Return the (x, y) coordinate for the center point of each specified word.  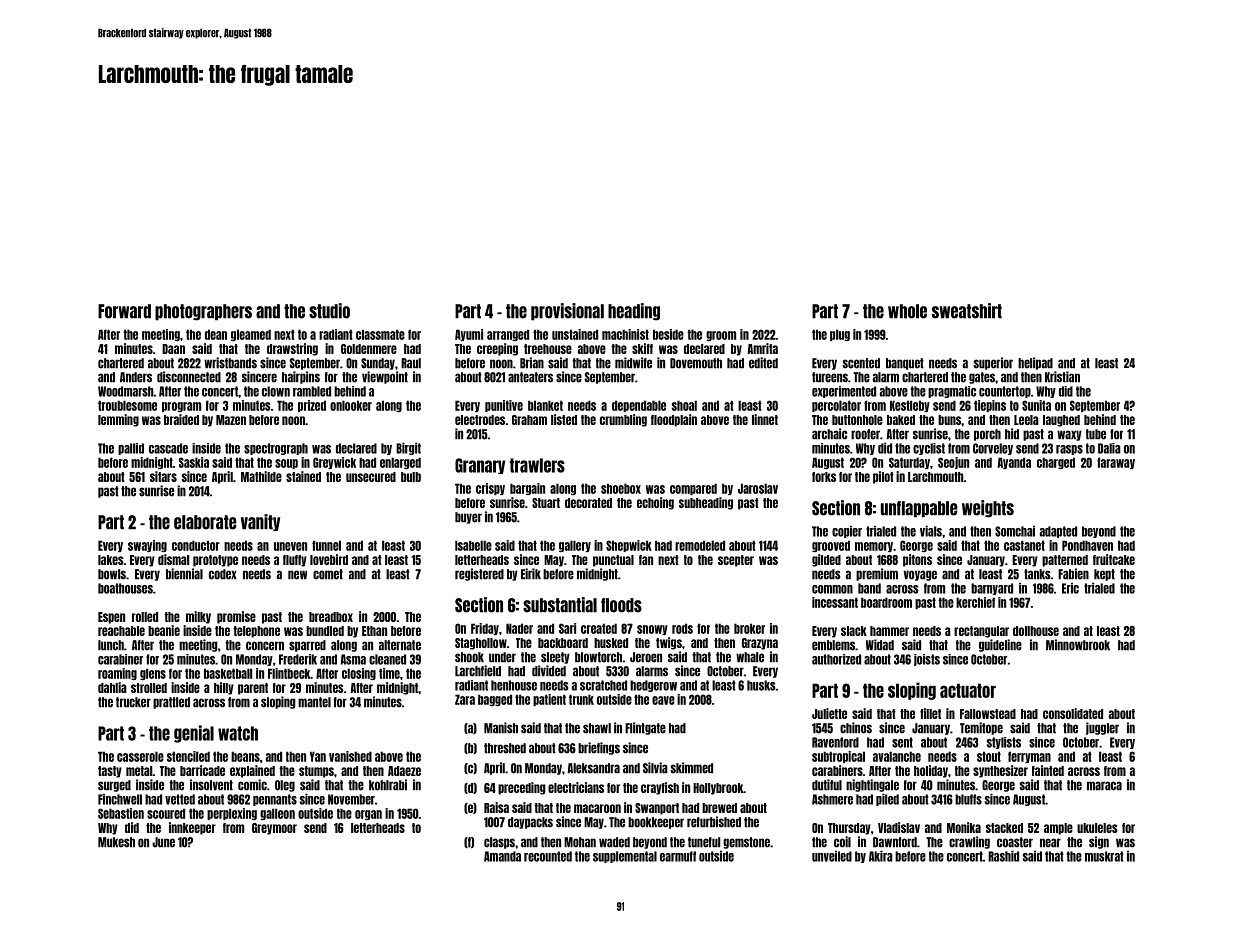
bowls (112, 574)
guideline (1000, 645)
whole (907, 311)
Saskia (194, 462)
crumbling (623, 420)
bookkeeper (656, 823)
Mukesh (116, 842)
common (832, 589)
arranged (508, 335)
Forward (124, 311)
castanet (1024, 545)
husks (761, 685)
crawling (969, 842)
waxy (1069, 435)
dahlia (112, 687)
